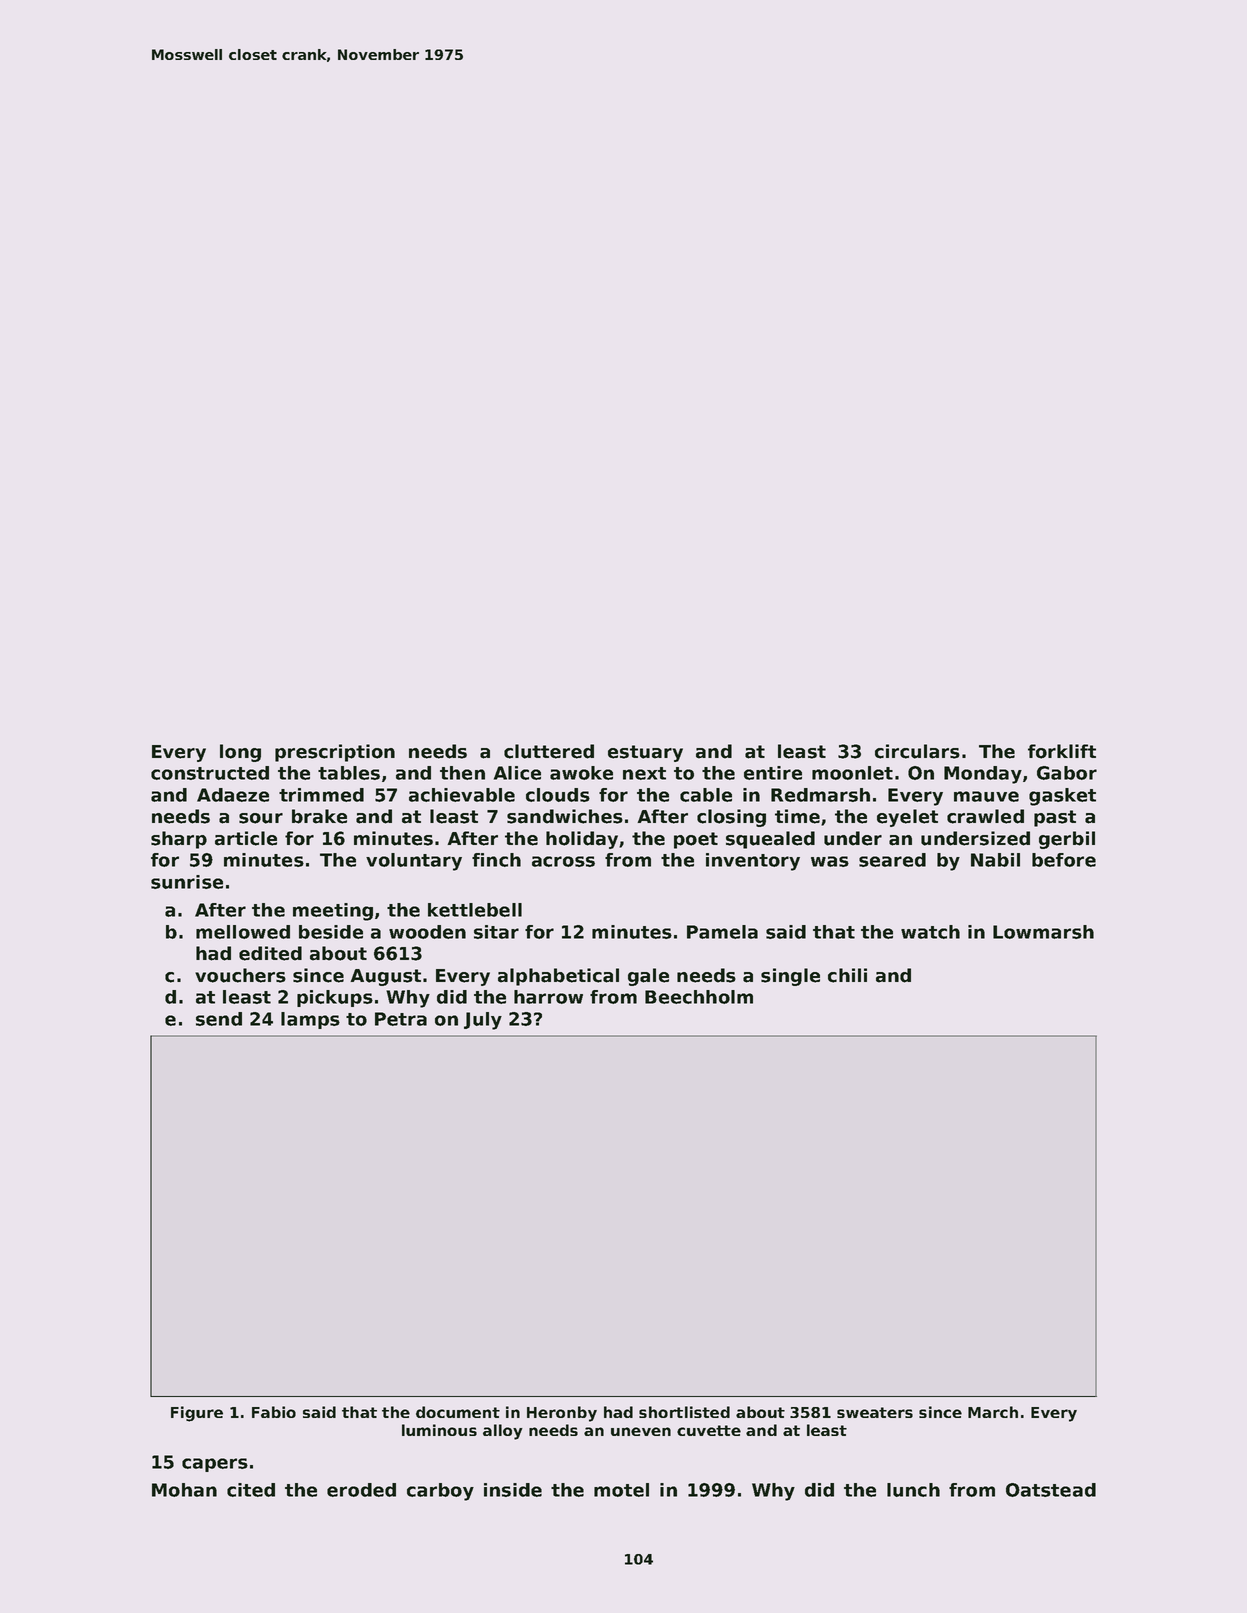  Describe the element at coordinates (240, 753) in the page. I see `long` at that location.
